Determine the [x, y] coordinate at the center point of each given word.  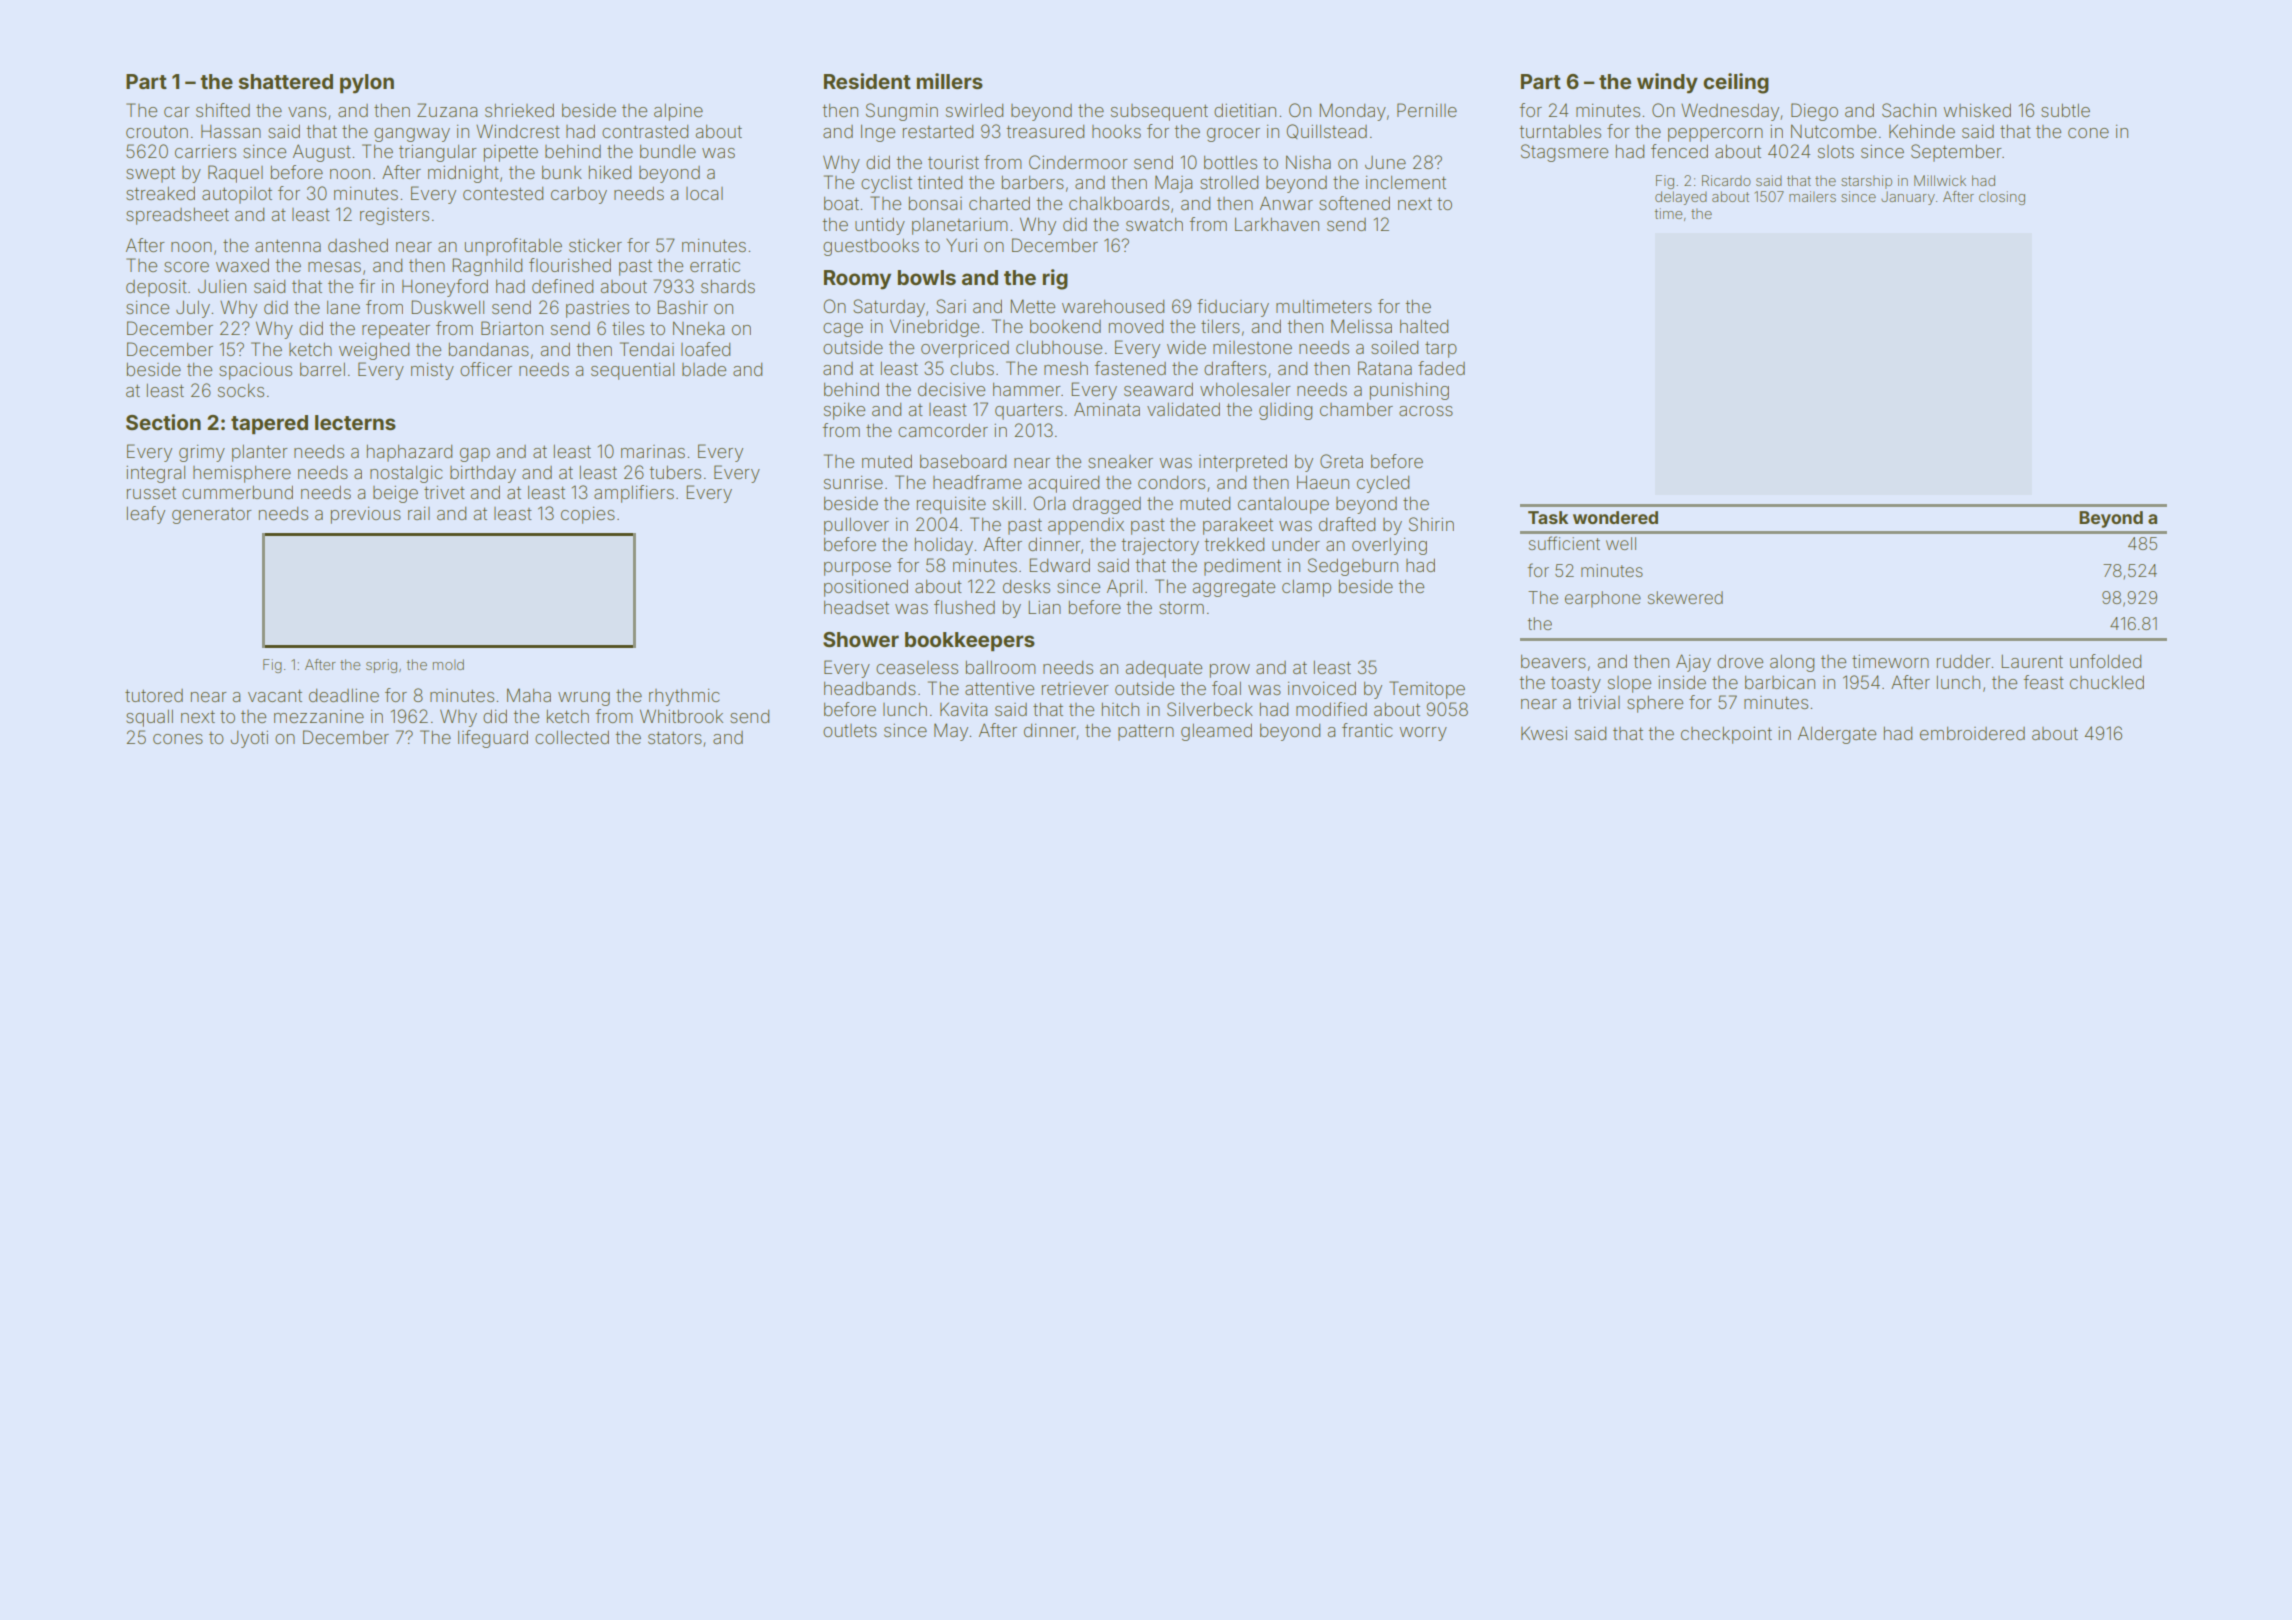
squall [149, 718]
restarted [938, 131]
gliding [1285, 411]
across [1426, 411]
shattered [285, 81]
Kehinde [1922, 131]
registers [394, 216]
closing [2002, 198]
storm [1181, 607]
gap [475, 455]
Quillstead [1326, 131]
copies [588, 515]
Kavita [963, 709]
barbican [1780, 682]
